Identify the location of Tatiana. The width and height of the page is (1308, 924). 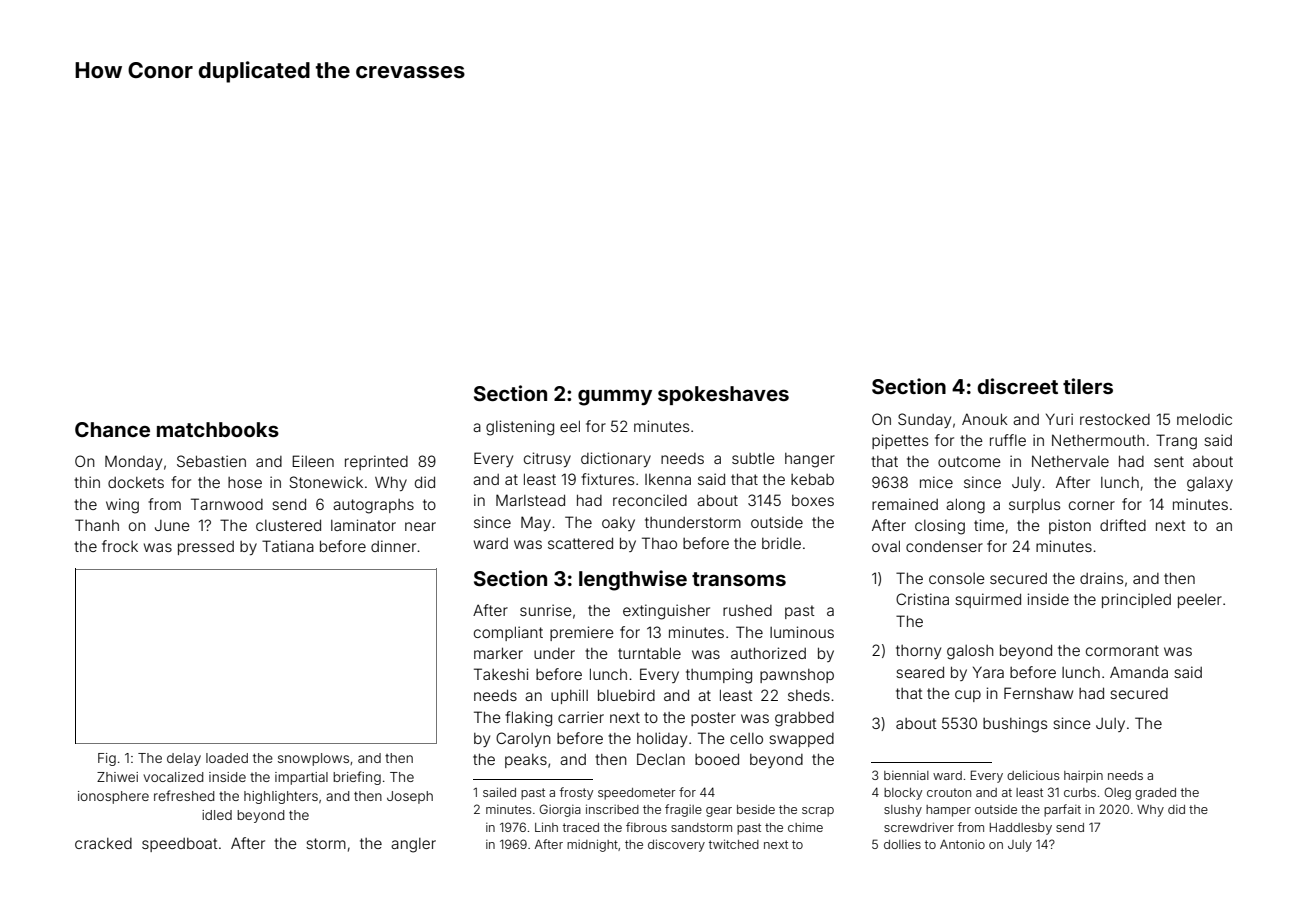
(288, 546).
